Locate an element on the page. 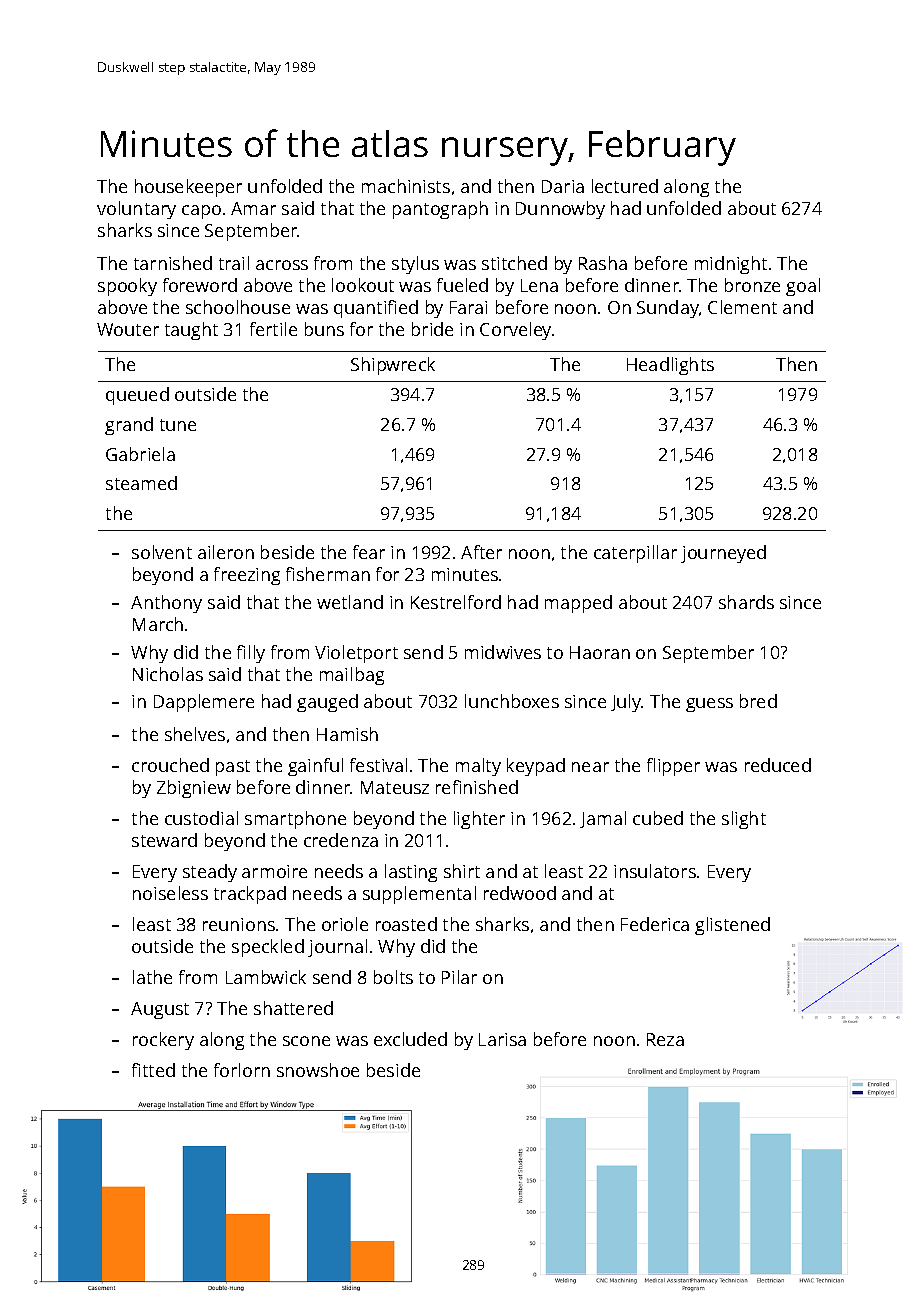 The image size is (924, 1314). shards is located at coordinates (746, 602).
